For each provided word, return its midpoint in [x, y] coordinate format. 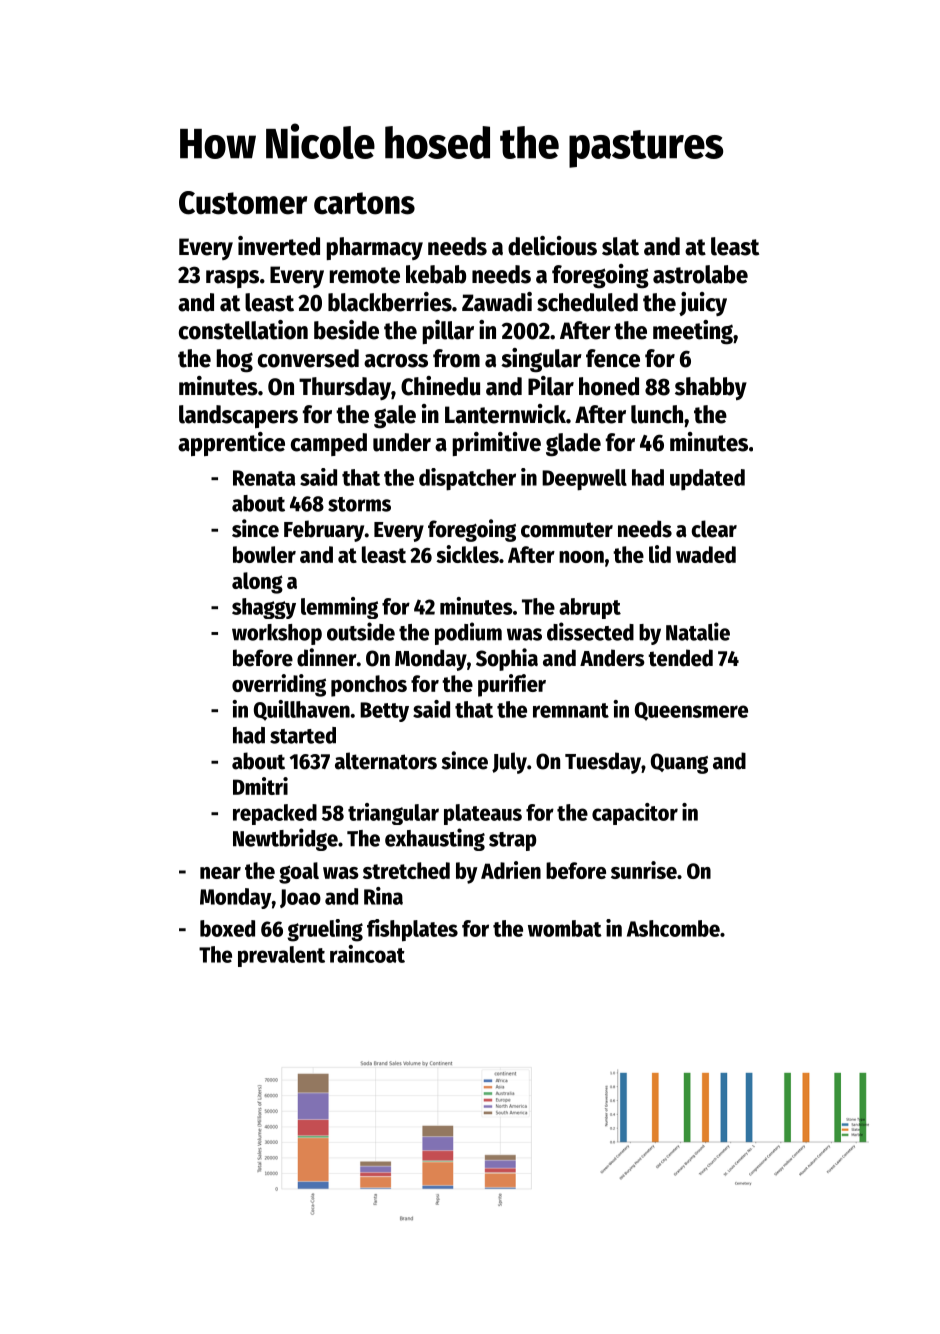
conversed [308, 358]
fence [613, 358]
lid [660, 554]
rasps [232, 279]
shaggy [264, 608]
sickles [467, 554]
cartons [364, 203]
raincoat [367, 954]
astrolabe [700, 274]
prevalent [281, 956]
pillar [448, 332]
